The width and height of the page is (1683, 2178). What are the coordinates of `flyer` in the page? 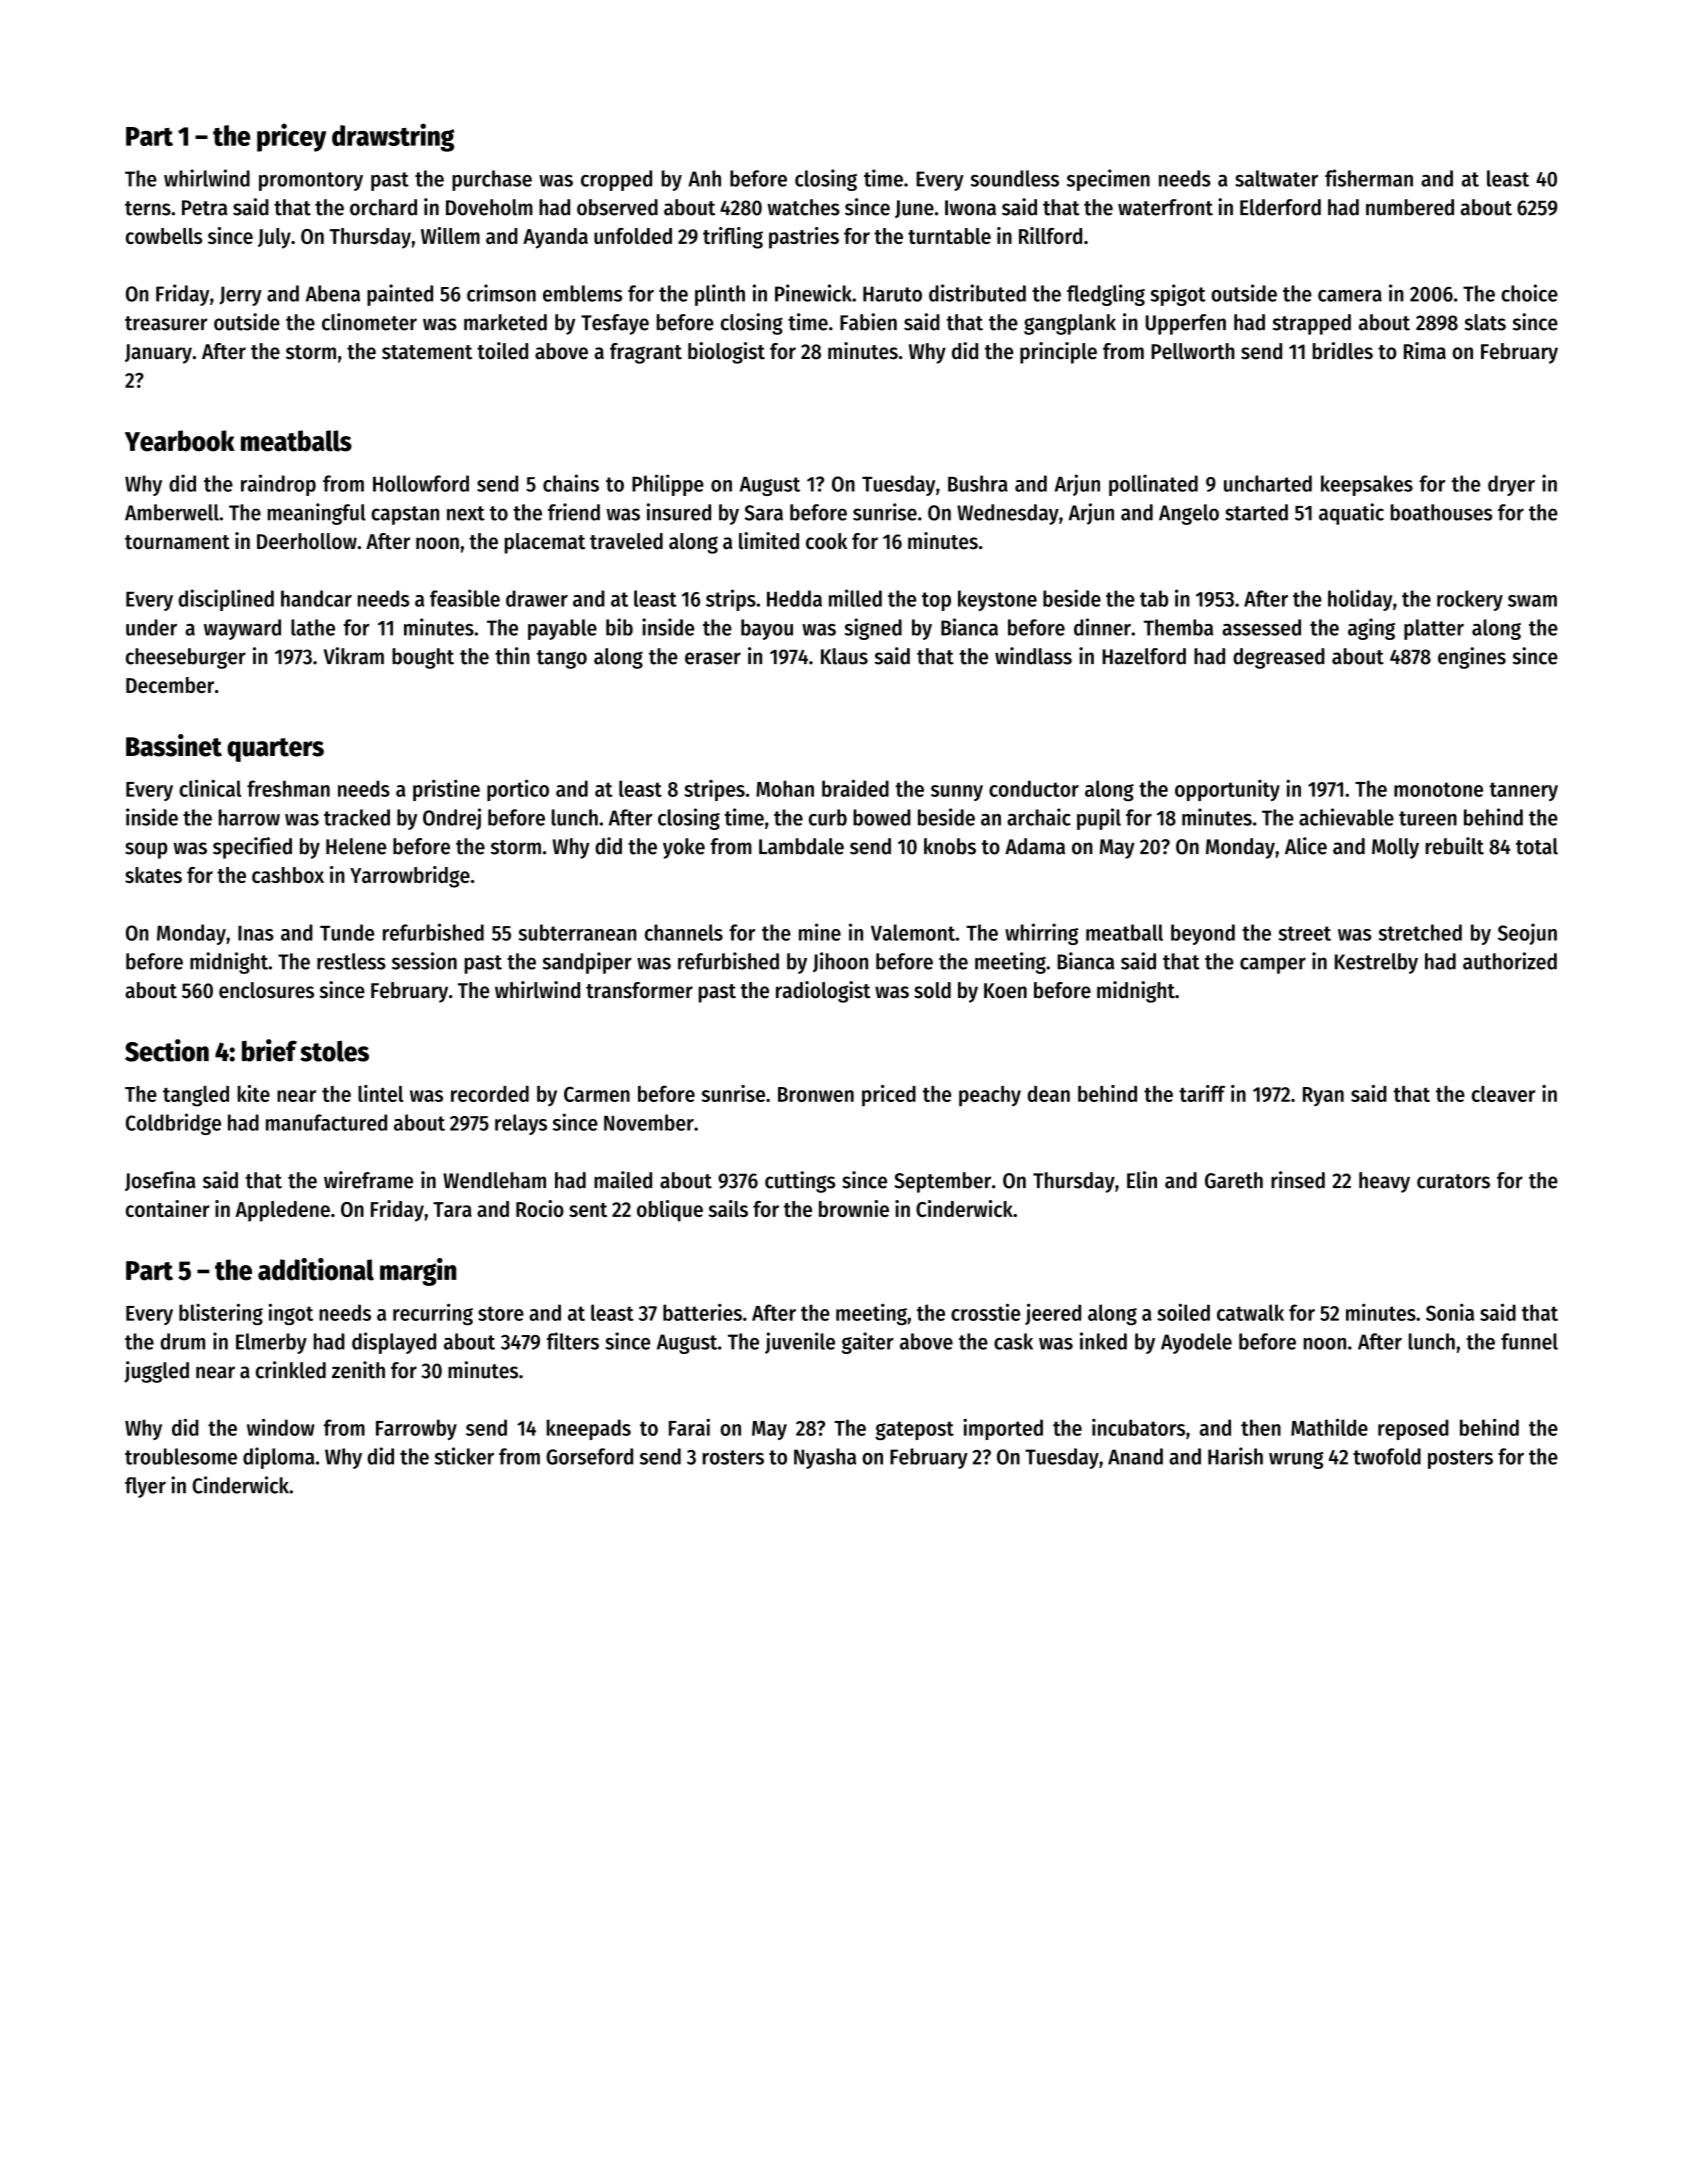 It's located at (145, 1487).
